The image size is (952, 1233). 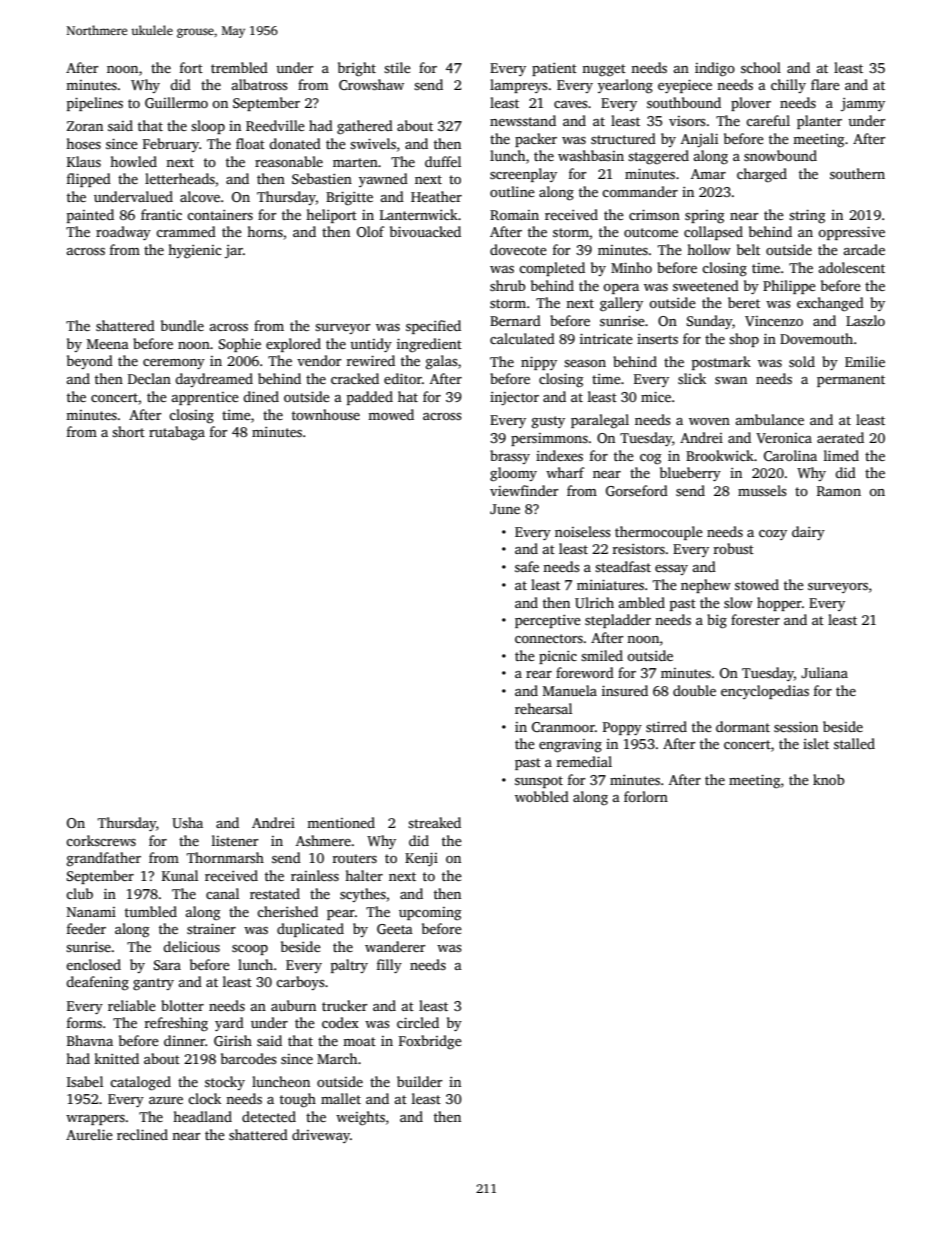 What do you see at coordinates (419, 1081) in the screenshot?
I see `builder` at bounding box center [419, 1081].
